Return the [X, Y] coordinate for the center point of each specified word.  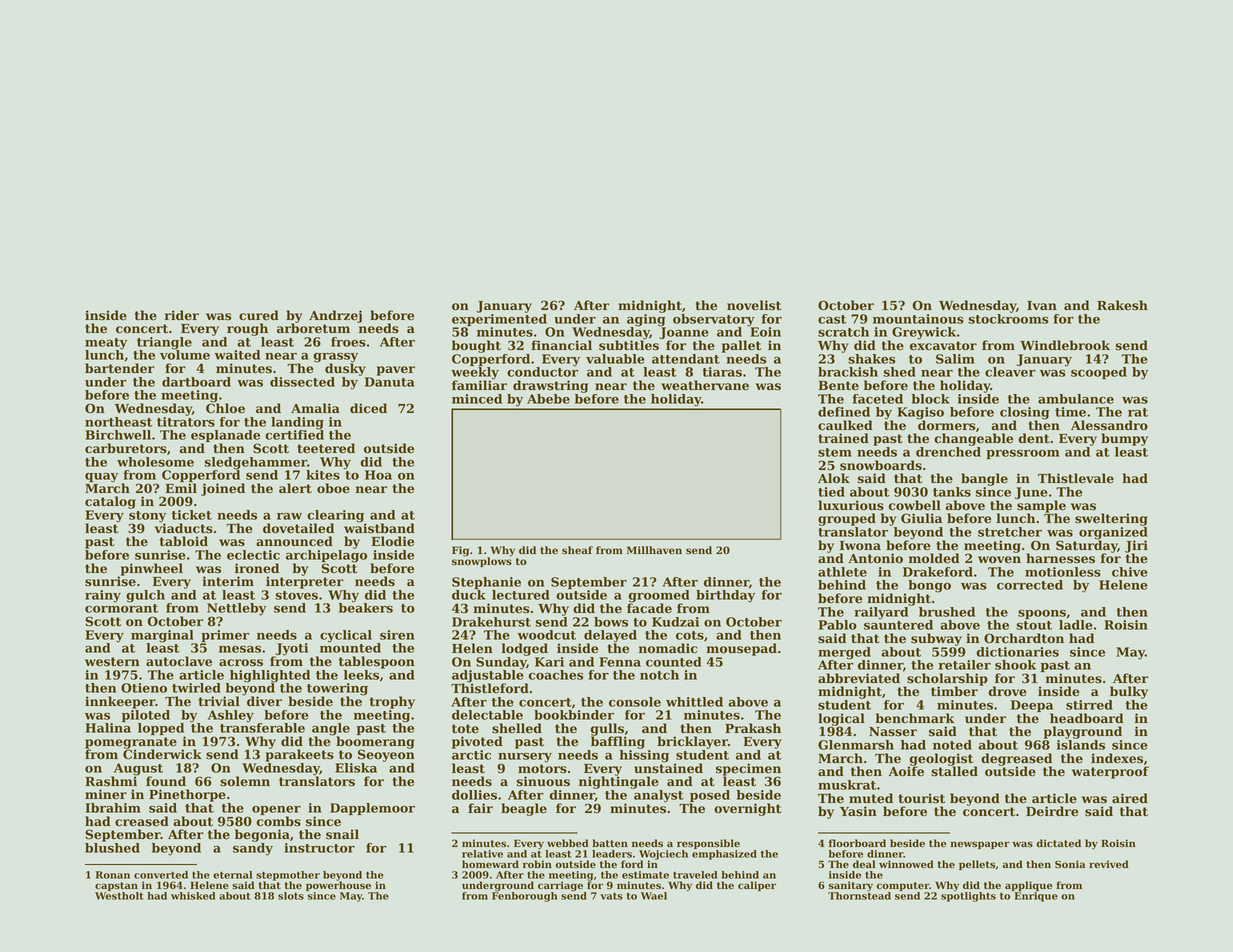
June [1031, 493]
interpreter [305, 582]
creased [142, 821]
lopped [161, 729]
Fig [460, 551]
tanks [952, 492]
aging [646, 320]
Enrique [1036, 897]
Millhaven [654, 550]
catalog [110, 502]
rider [182, 315]
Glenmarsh [856, 745]
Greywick [924, 333]
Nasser [893, 732]
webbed [568, 843]
